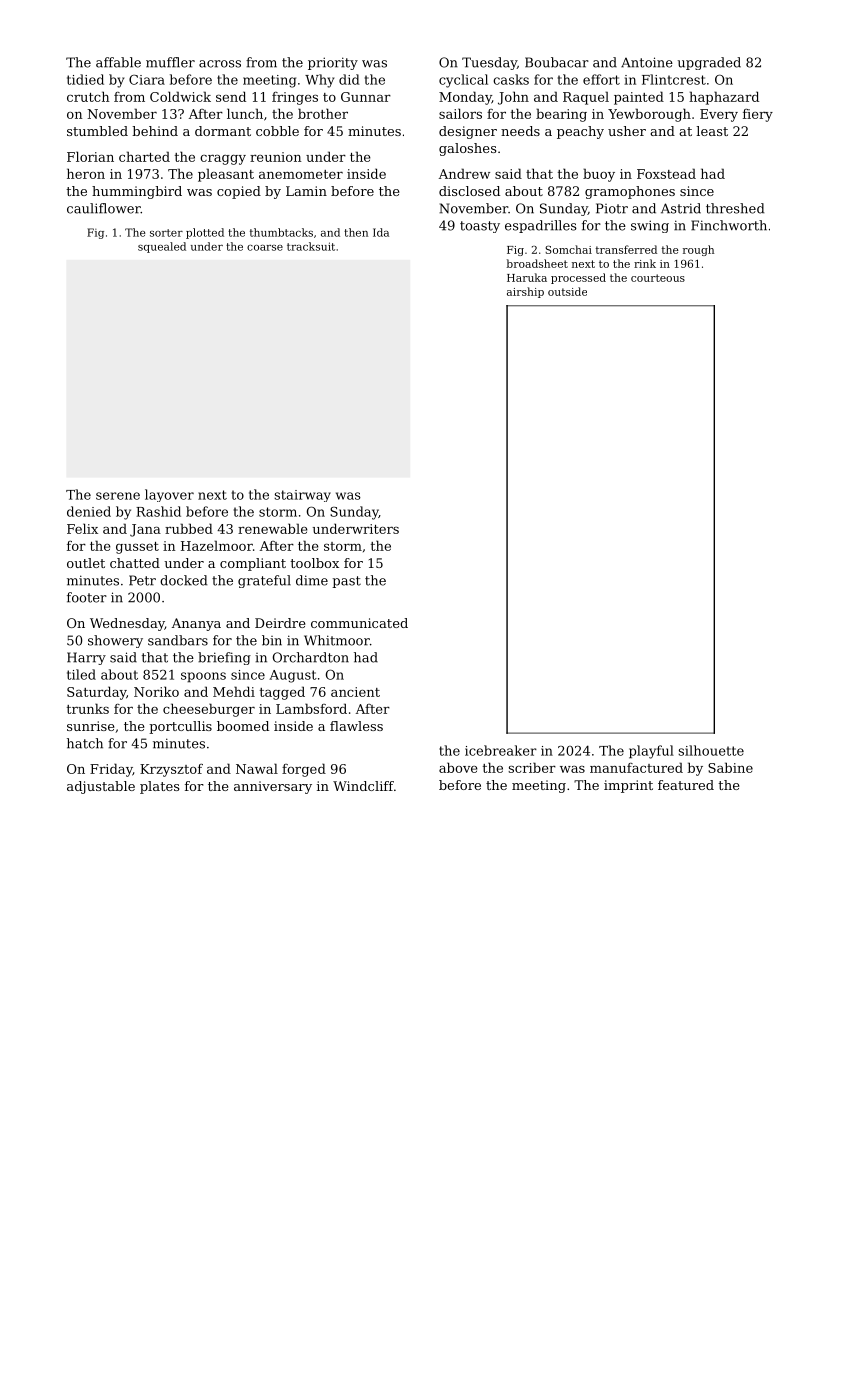 Image resolution: width=849 pixels, height=1400 pixels. Describe the element at coordinates (356, 232) in the document. I see `then` at that location.
